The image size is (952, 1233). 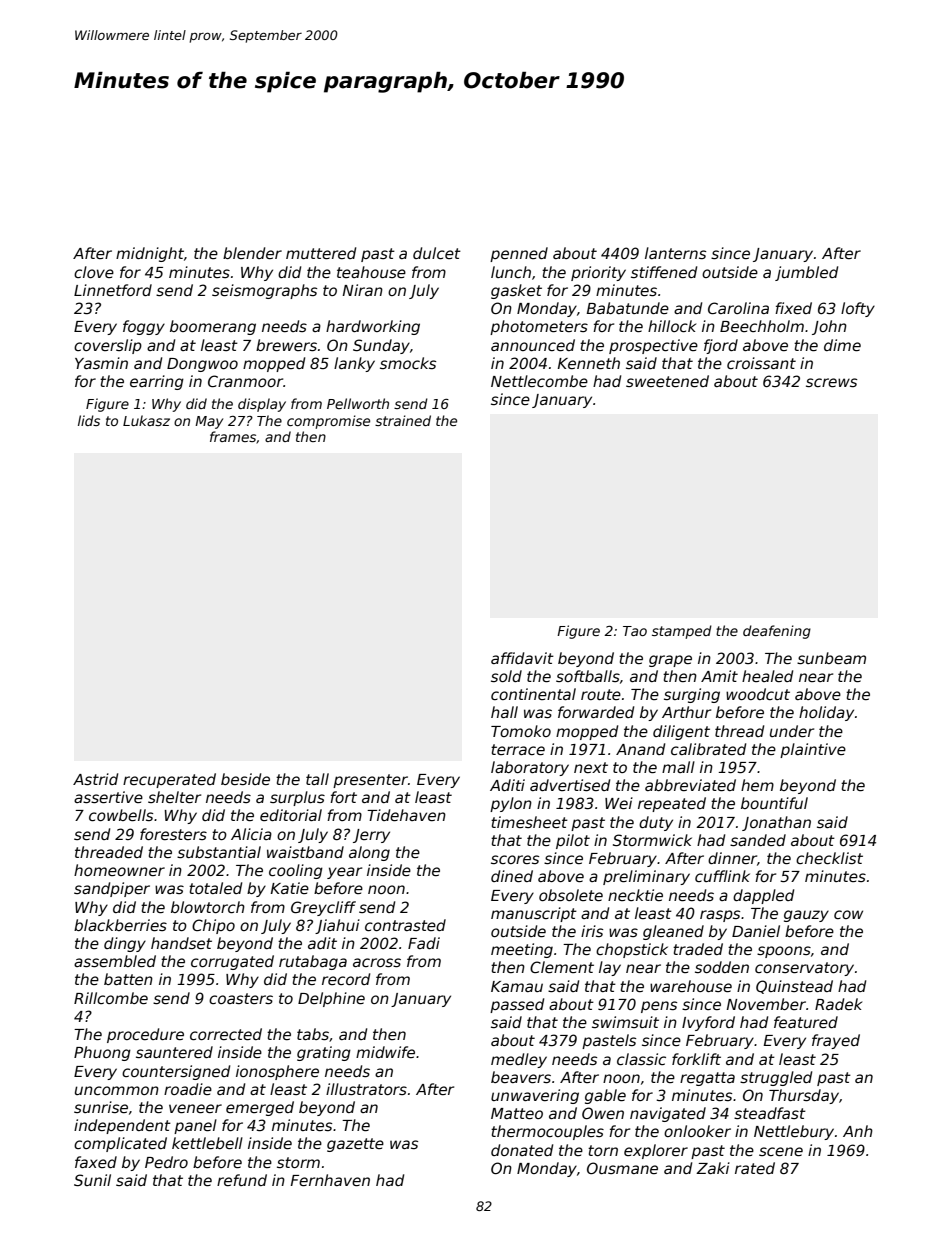 I want to click on cowbells, so click(x=121, y=815).
